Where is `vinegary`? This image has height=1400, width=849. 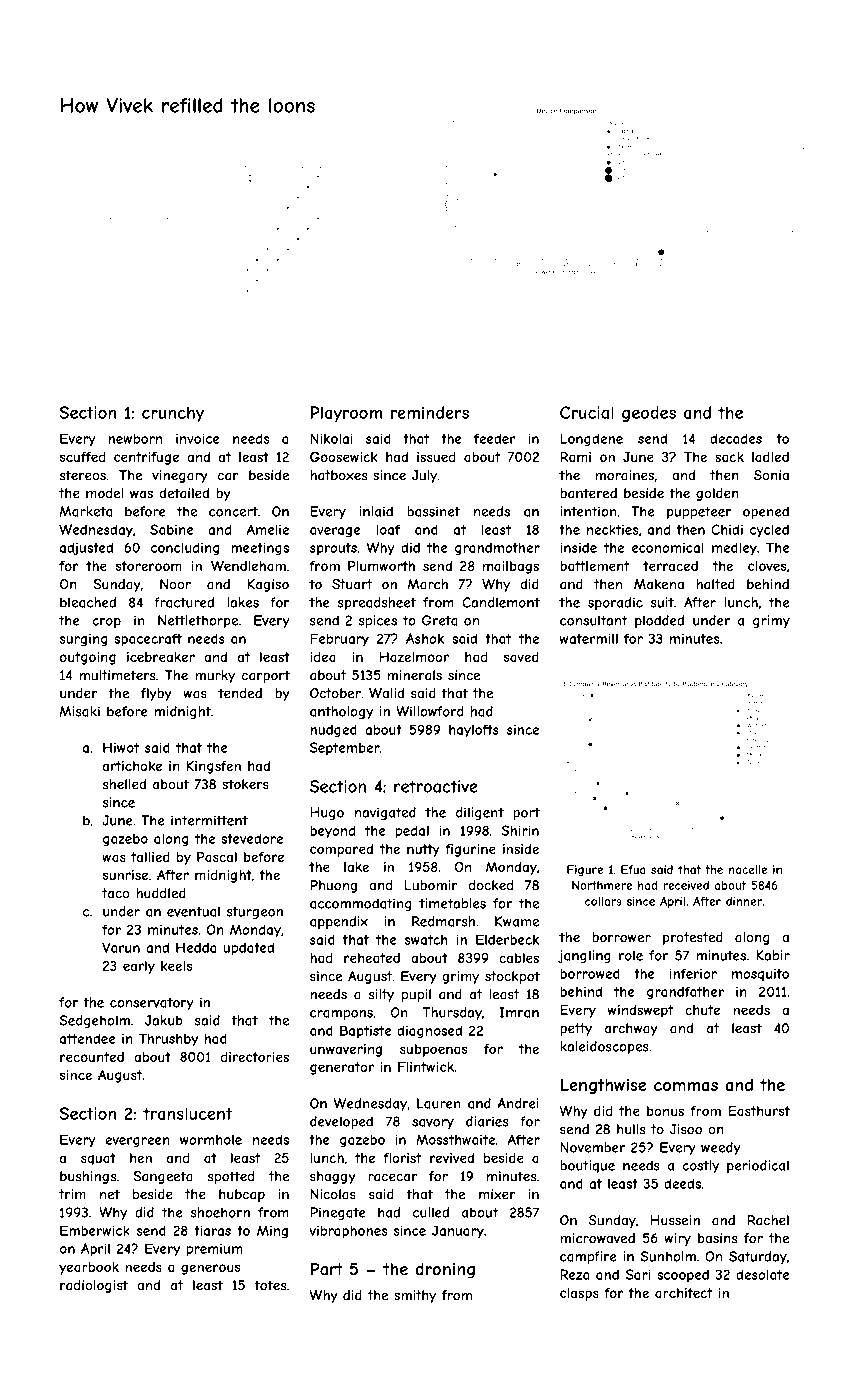 vinegary is located at coordinates (180, 476).
